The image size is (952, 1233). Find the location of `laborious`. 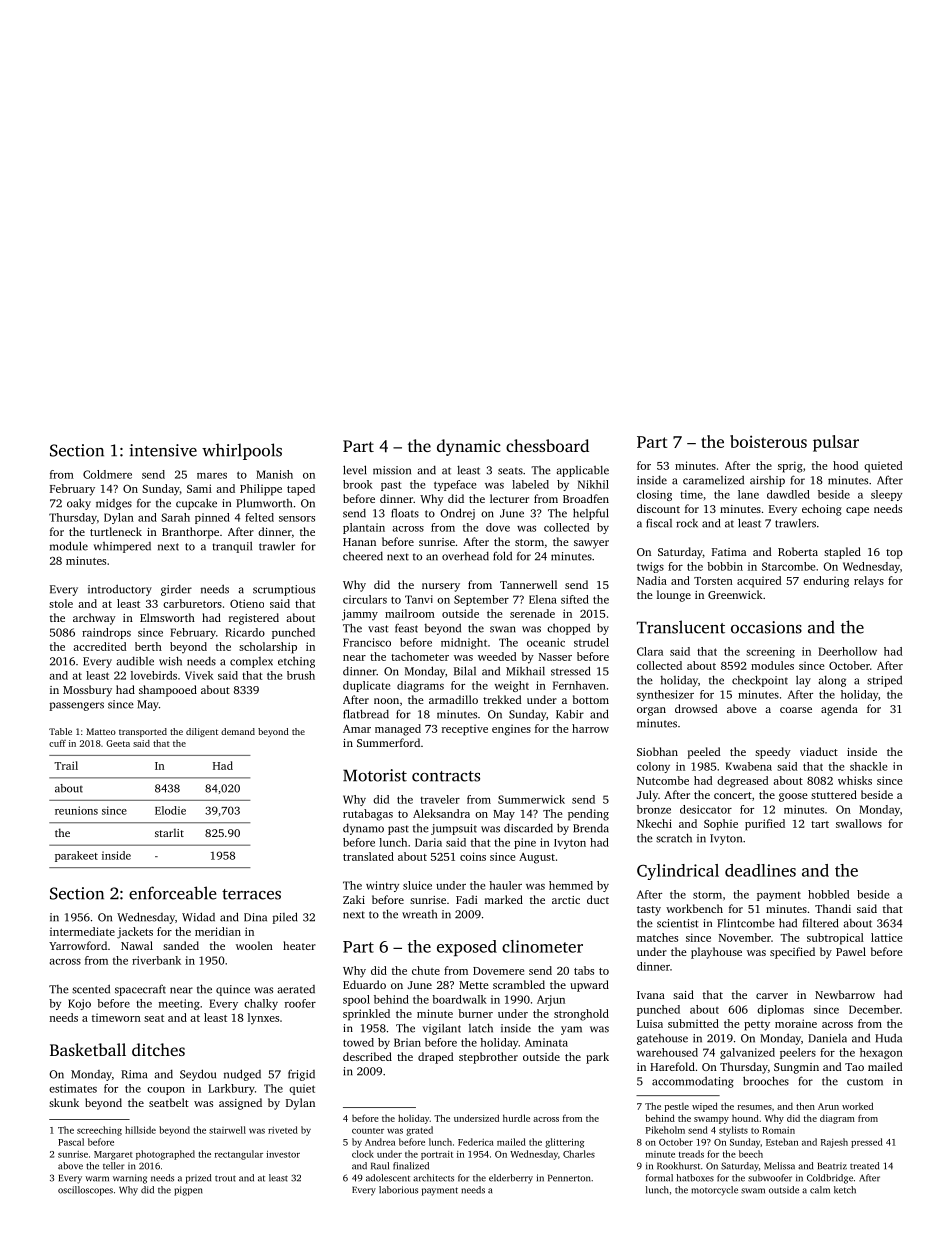

laborious is located at coordinates (398, 1190).
